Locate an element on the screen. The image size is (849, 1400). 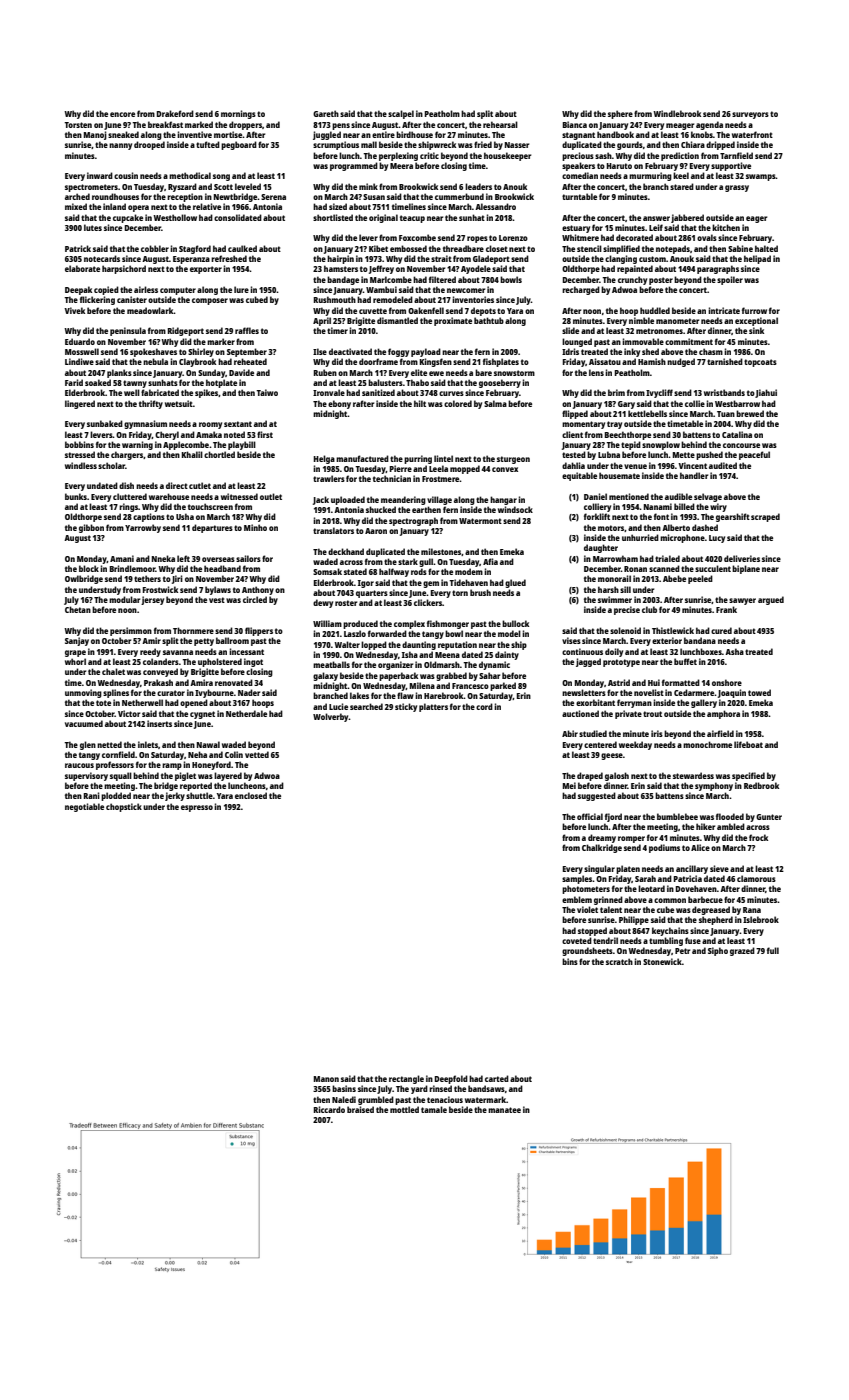
supervisory is located at coordinates (86, 776).
